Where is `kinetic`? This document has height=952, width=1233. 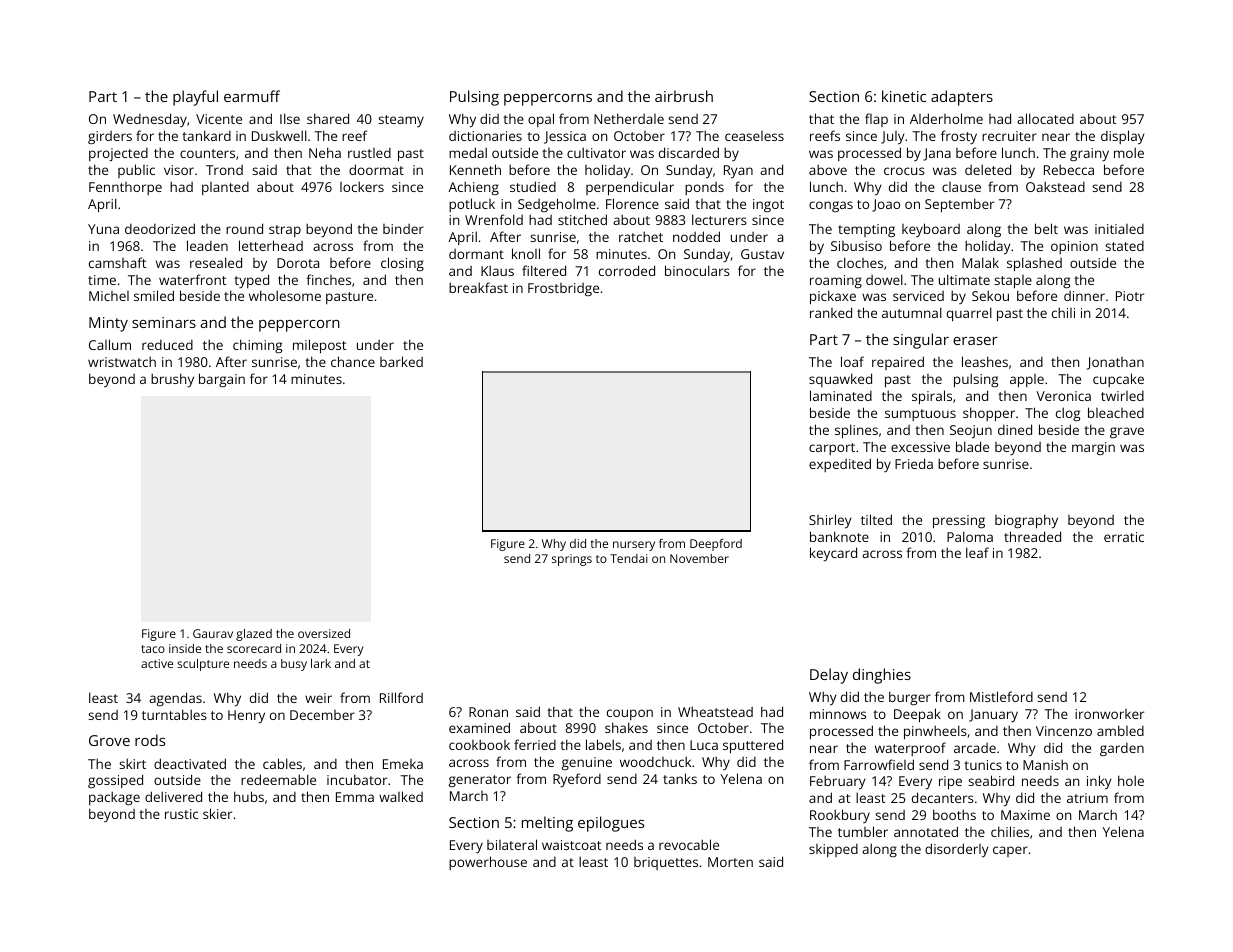 kinetic is located at coordinates (904, 96).
